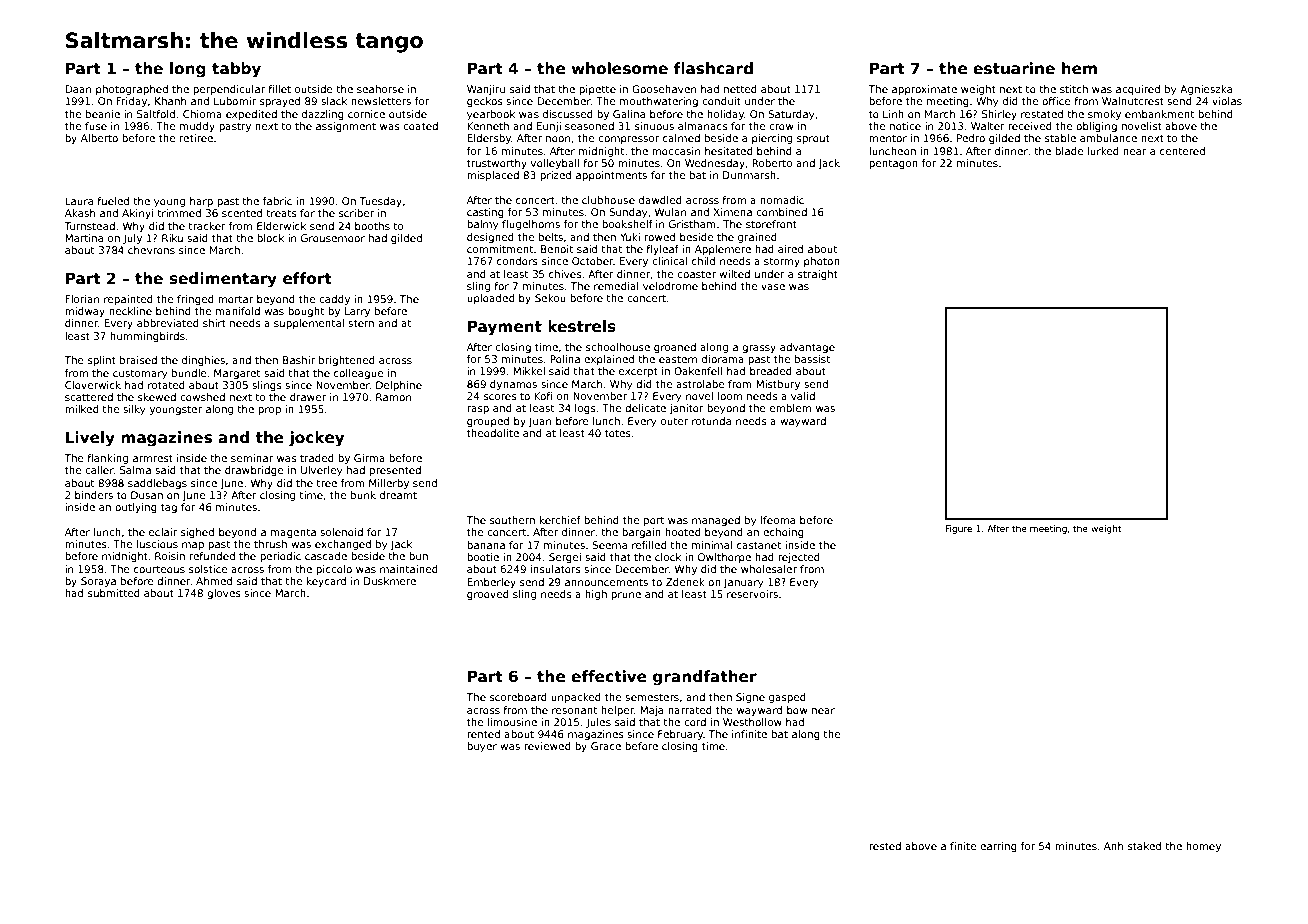  What do you see at coordinates (959, 529) in the screenshot?
I see `Figure` at bounding box center [959, 529].
